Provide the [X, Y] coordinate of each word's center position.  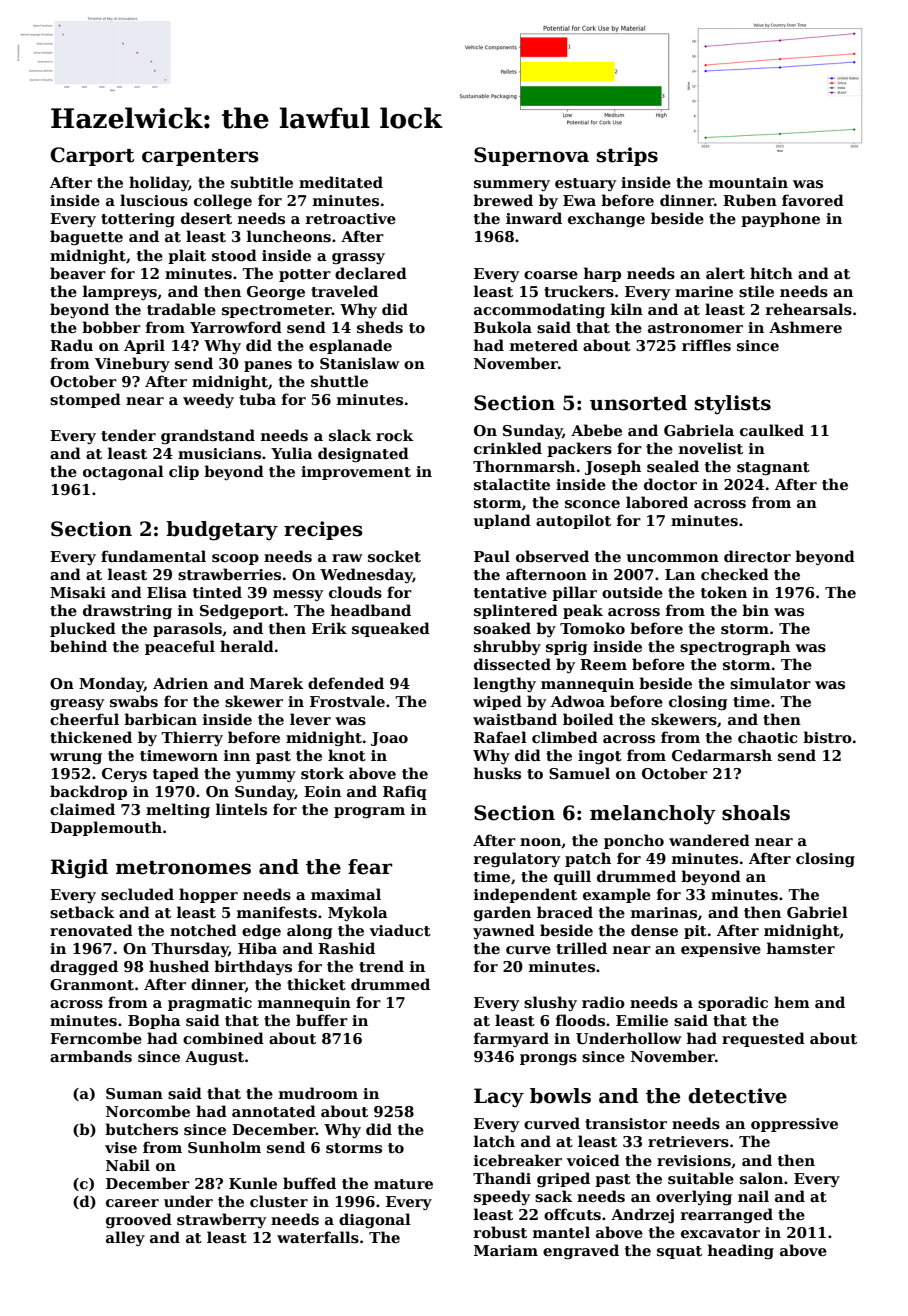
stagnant [773, 468]
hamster [801, 948]
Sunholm [224, 1147]
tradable [181, 309]
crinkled [508, 448]
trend [381, 966]
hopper [208, 895]
